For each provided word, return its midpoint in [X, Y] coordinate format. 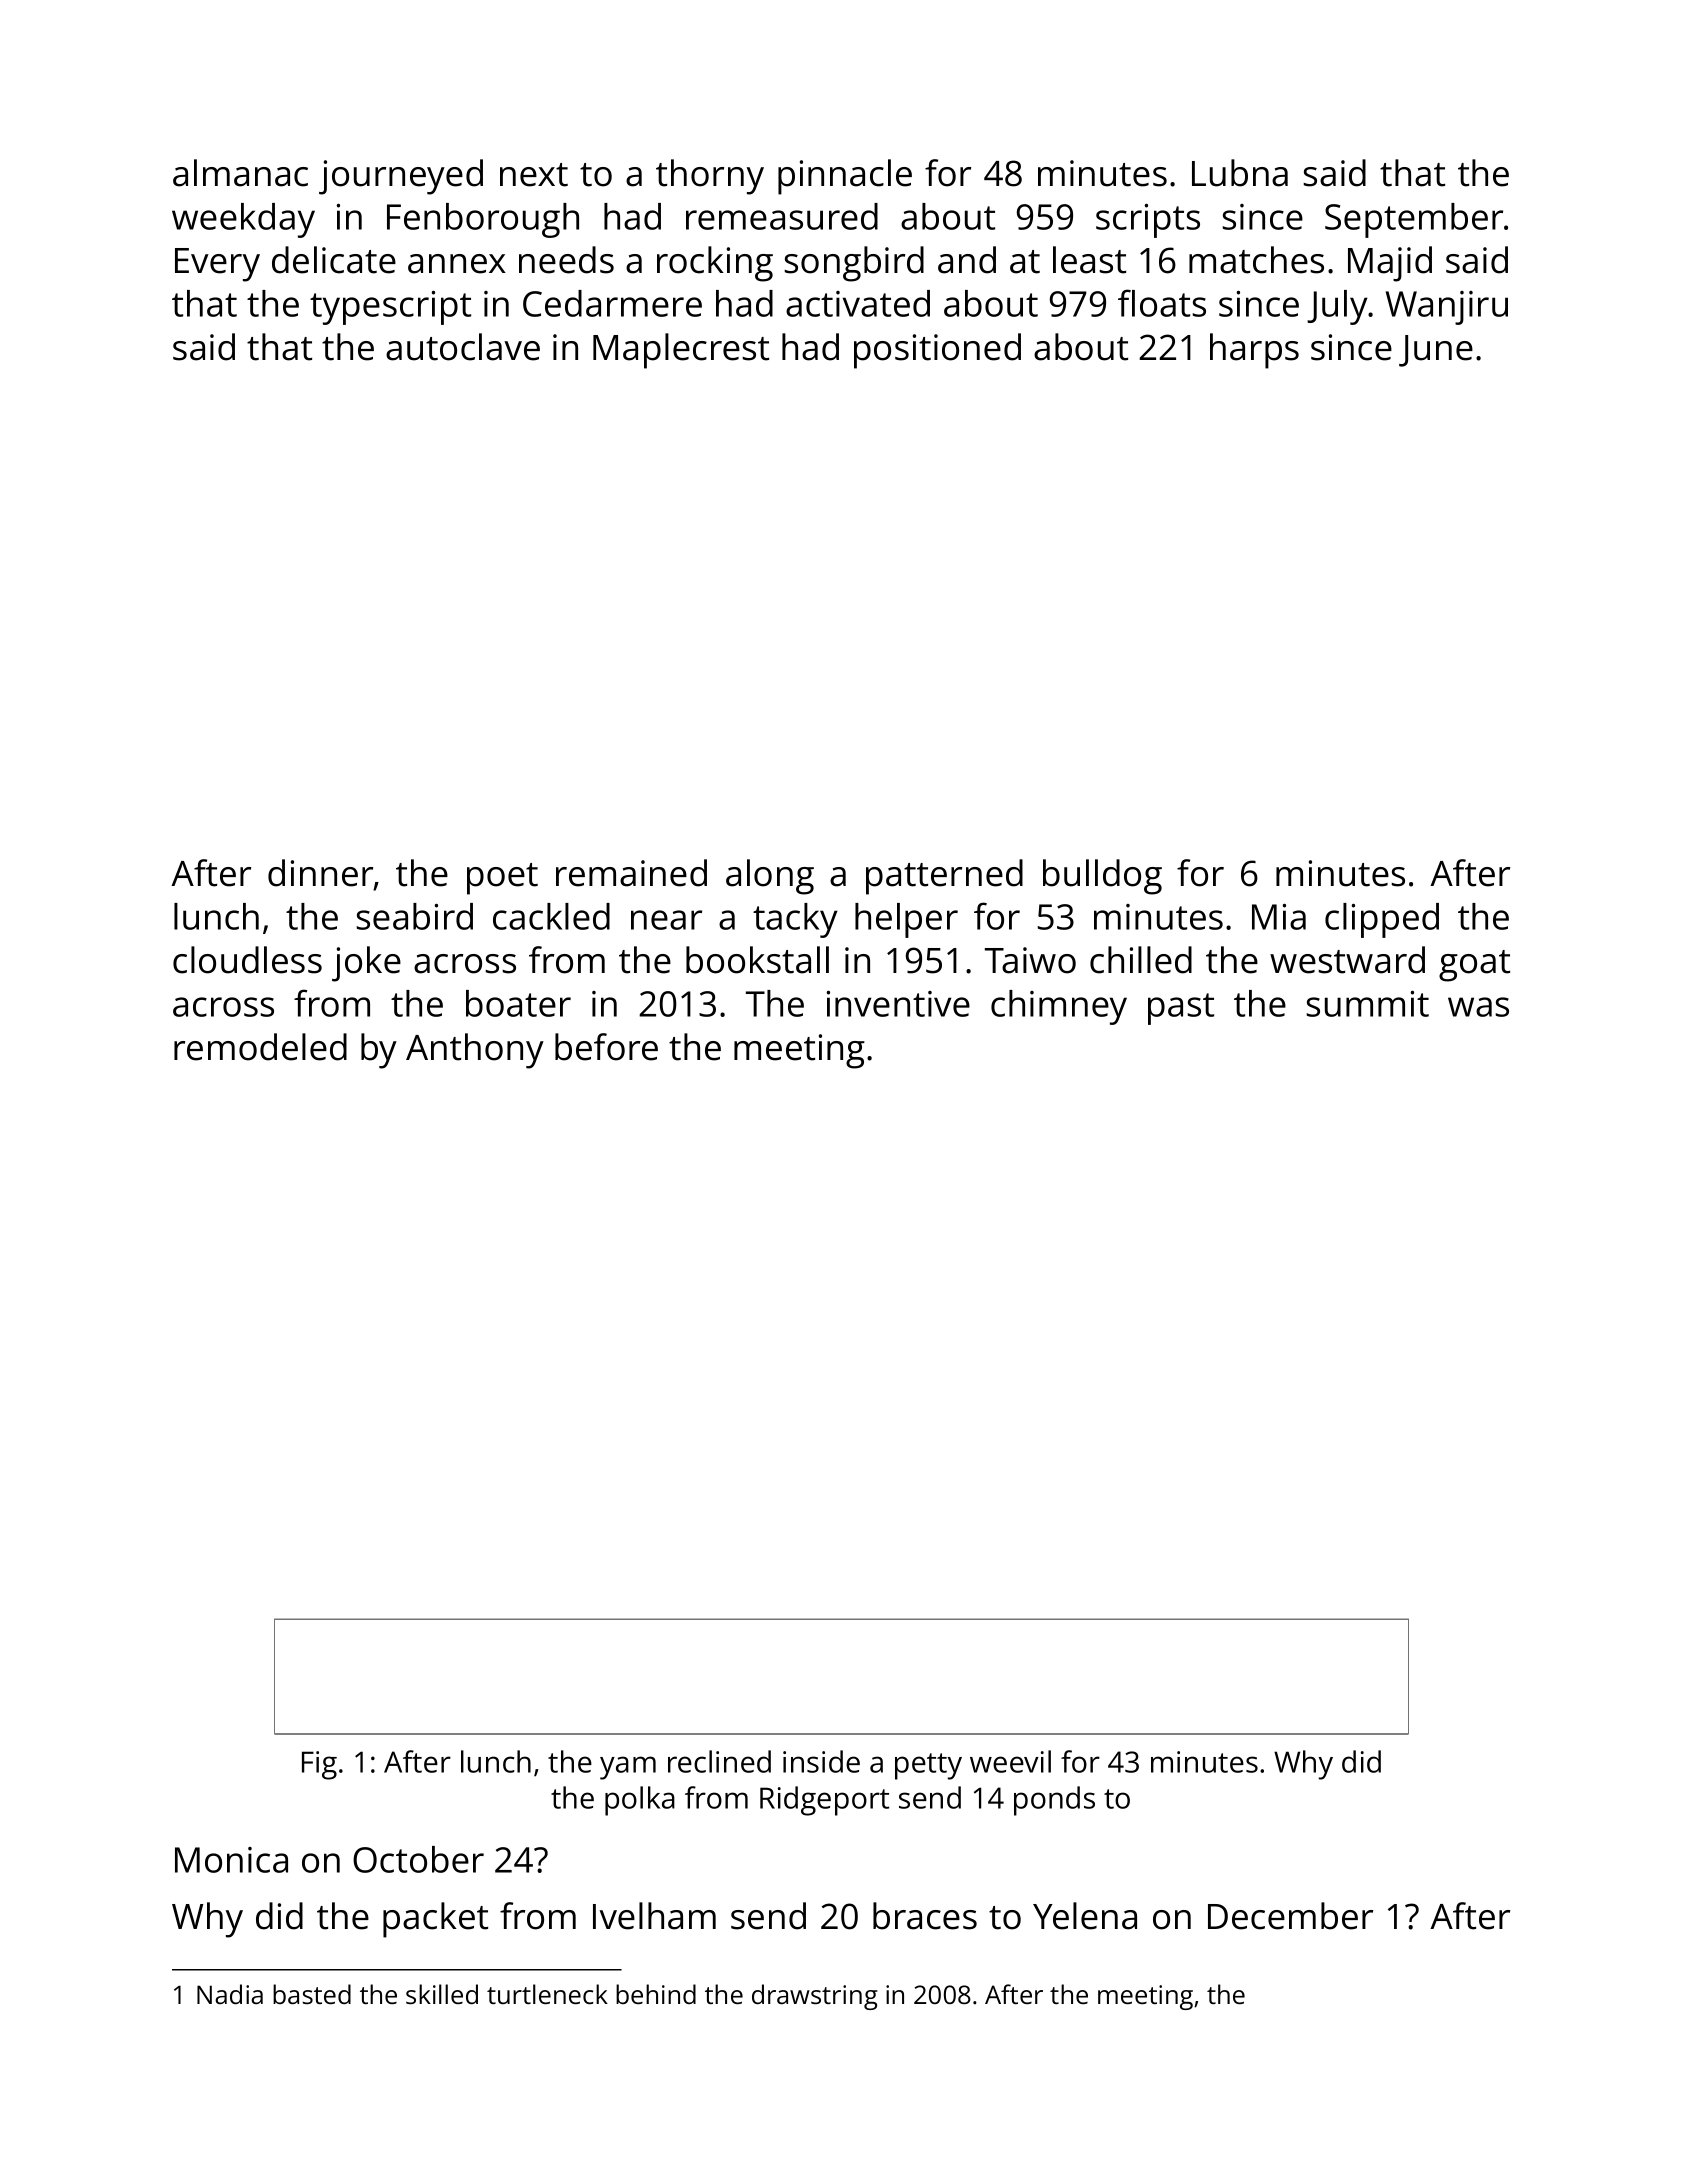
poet [502, 879]
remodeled [260, 1047]
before [606, 1047]
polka [640, 1801]
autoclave [463, 347]
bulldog [1102, 877]
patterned [944, 877]
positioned [937, 351]
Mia [1279, 917]
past [1181, 1009]
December [1290, 1916]
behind [656, 1994]
